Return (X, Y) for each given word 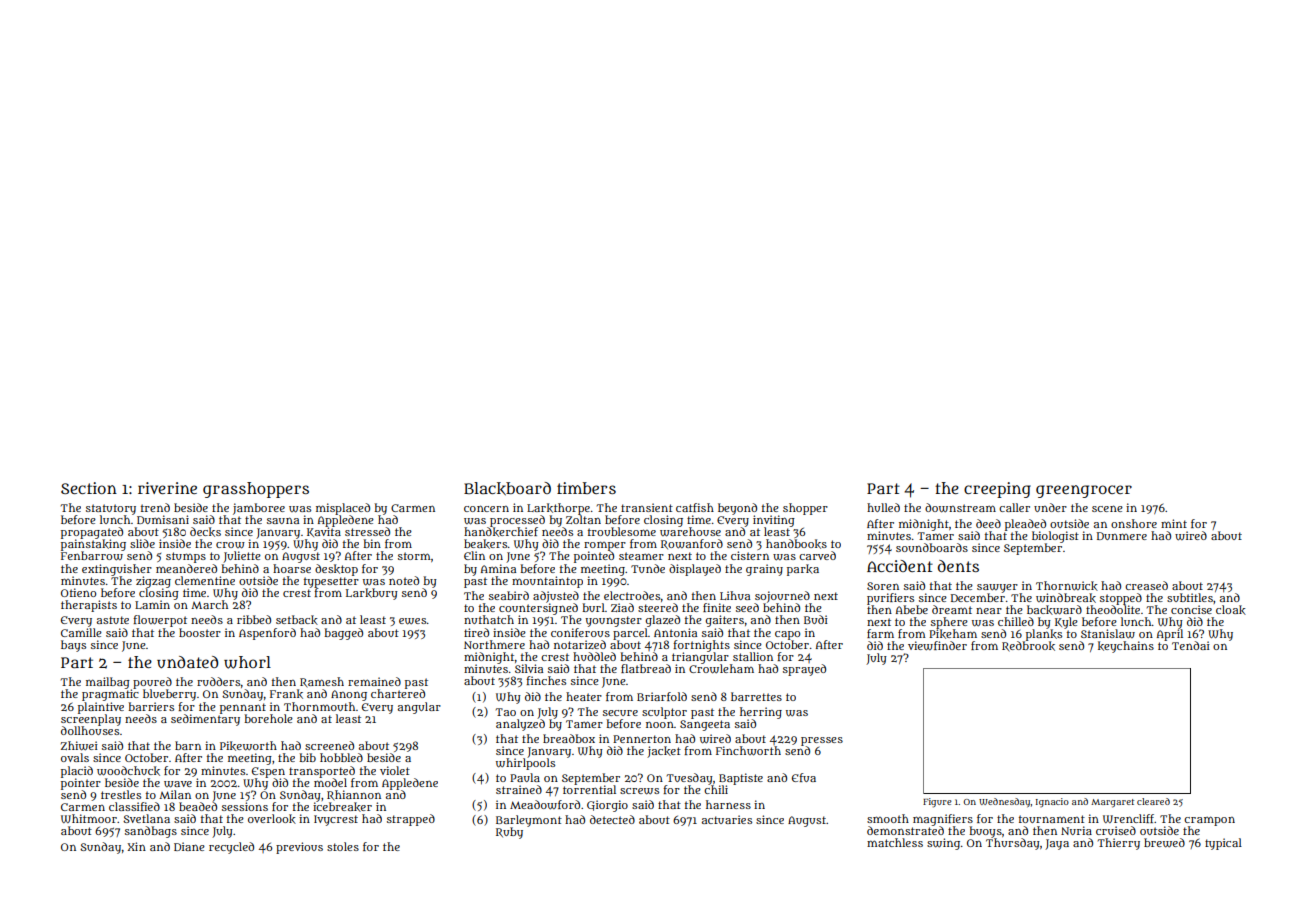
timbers (586, 488)
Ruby (509, 833)
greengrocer (1084, 491)
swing (943, 844)
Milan (175, 794)
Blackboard (507, 489)
